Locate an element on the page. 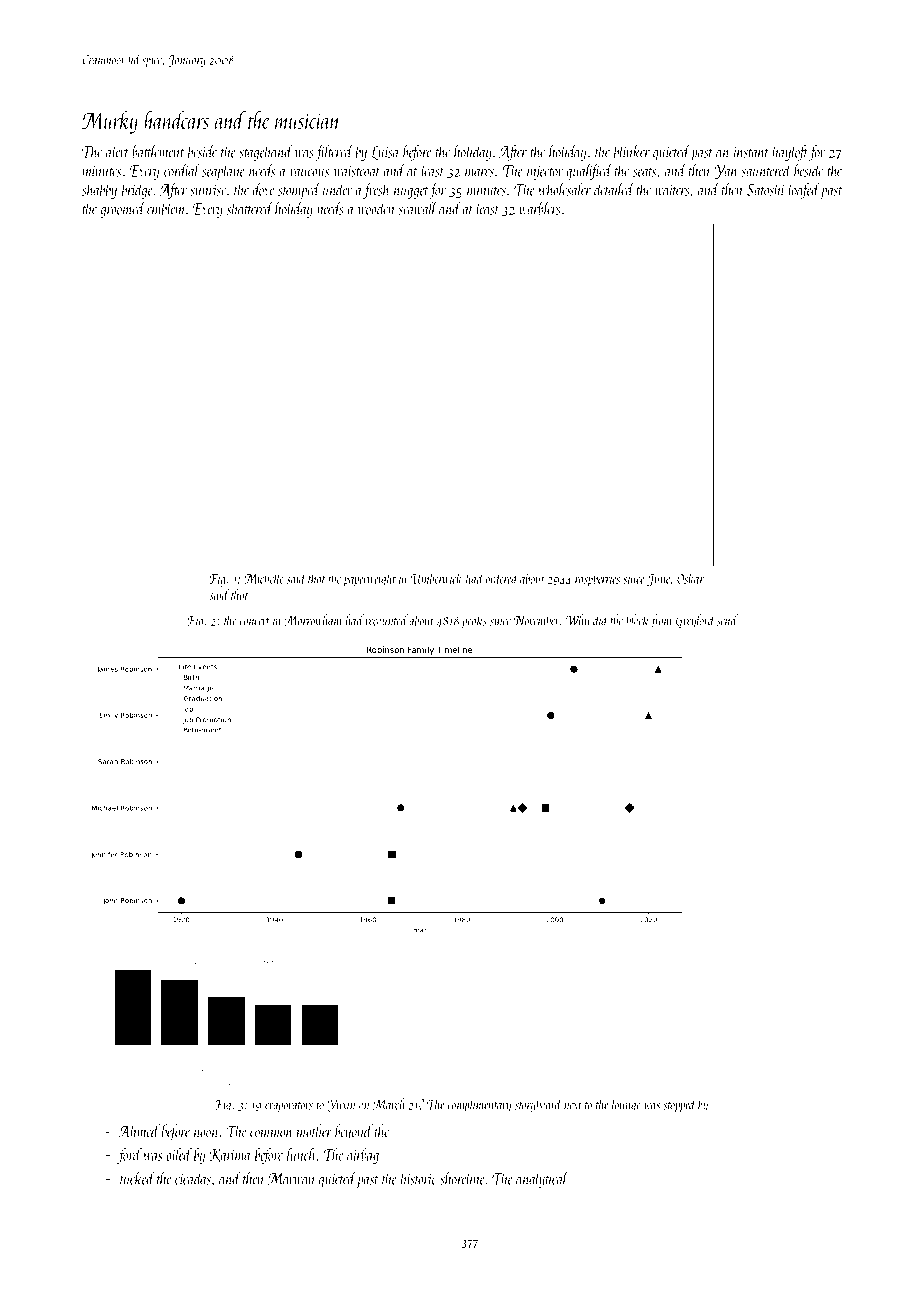 This image has height=1308, width=924. Luisa is located at coordinates (385, 153).
